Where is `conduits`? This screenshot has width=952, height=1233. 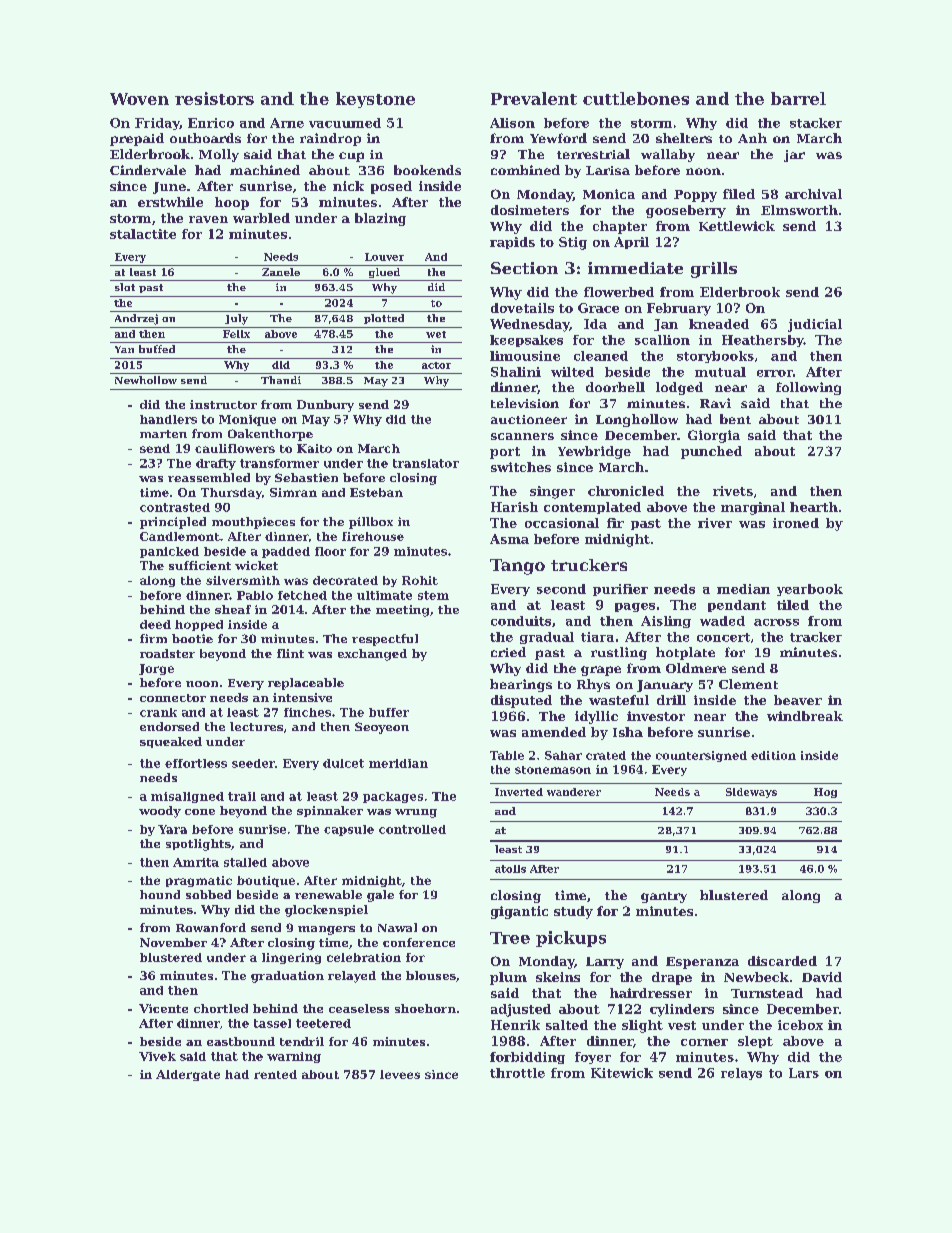 conduits is located at coordinates (521, 621).
